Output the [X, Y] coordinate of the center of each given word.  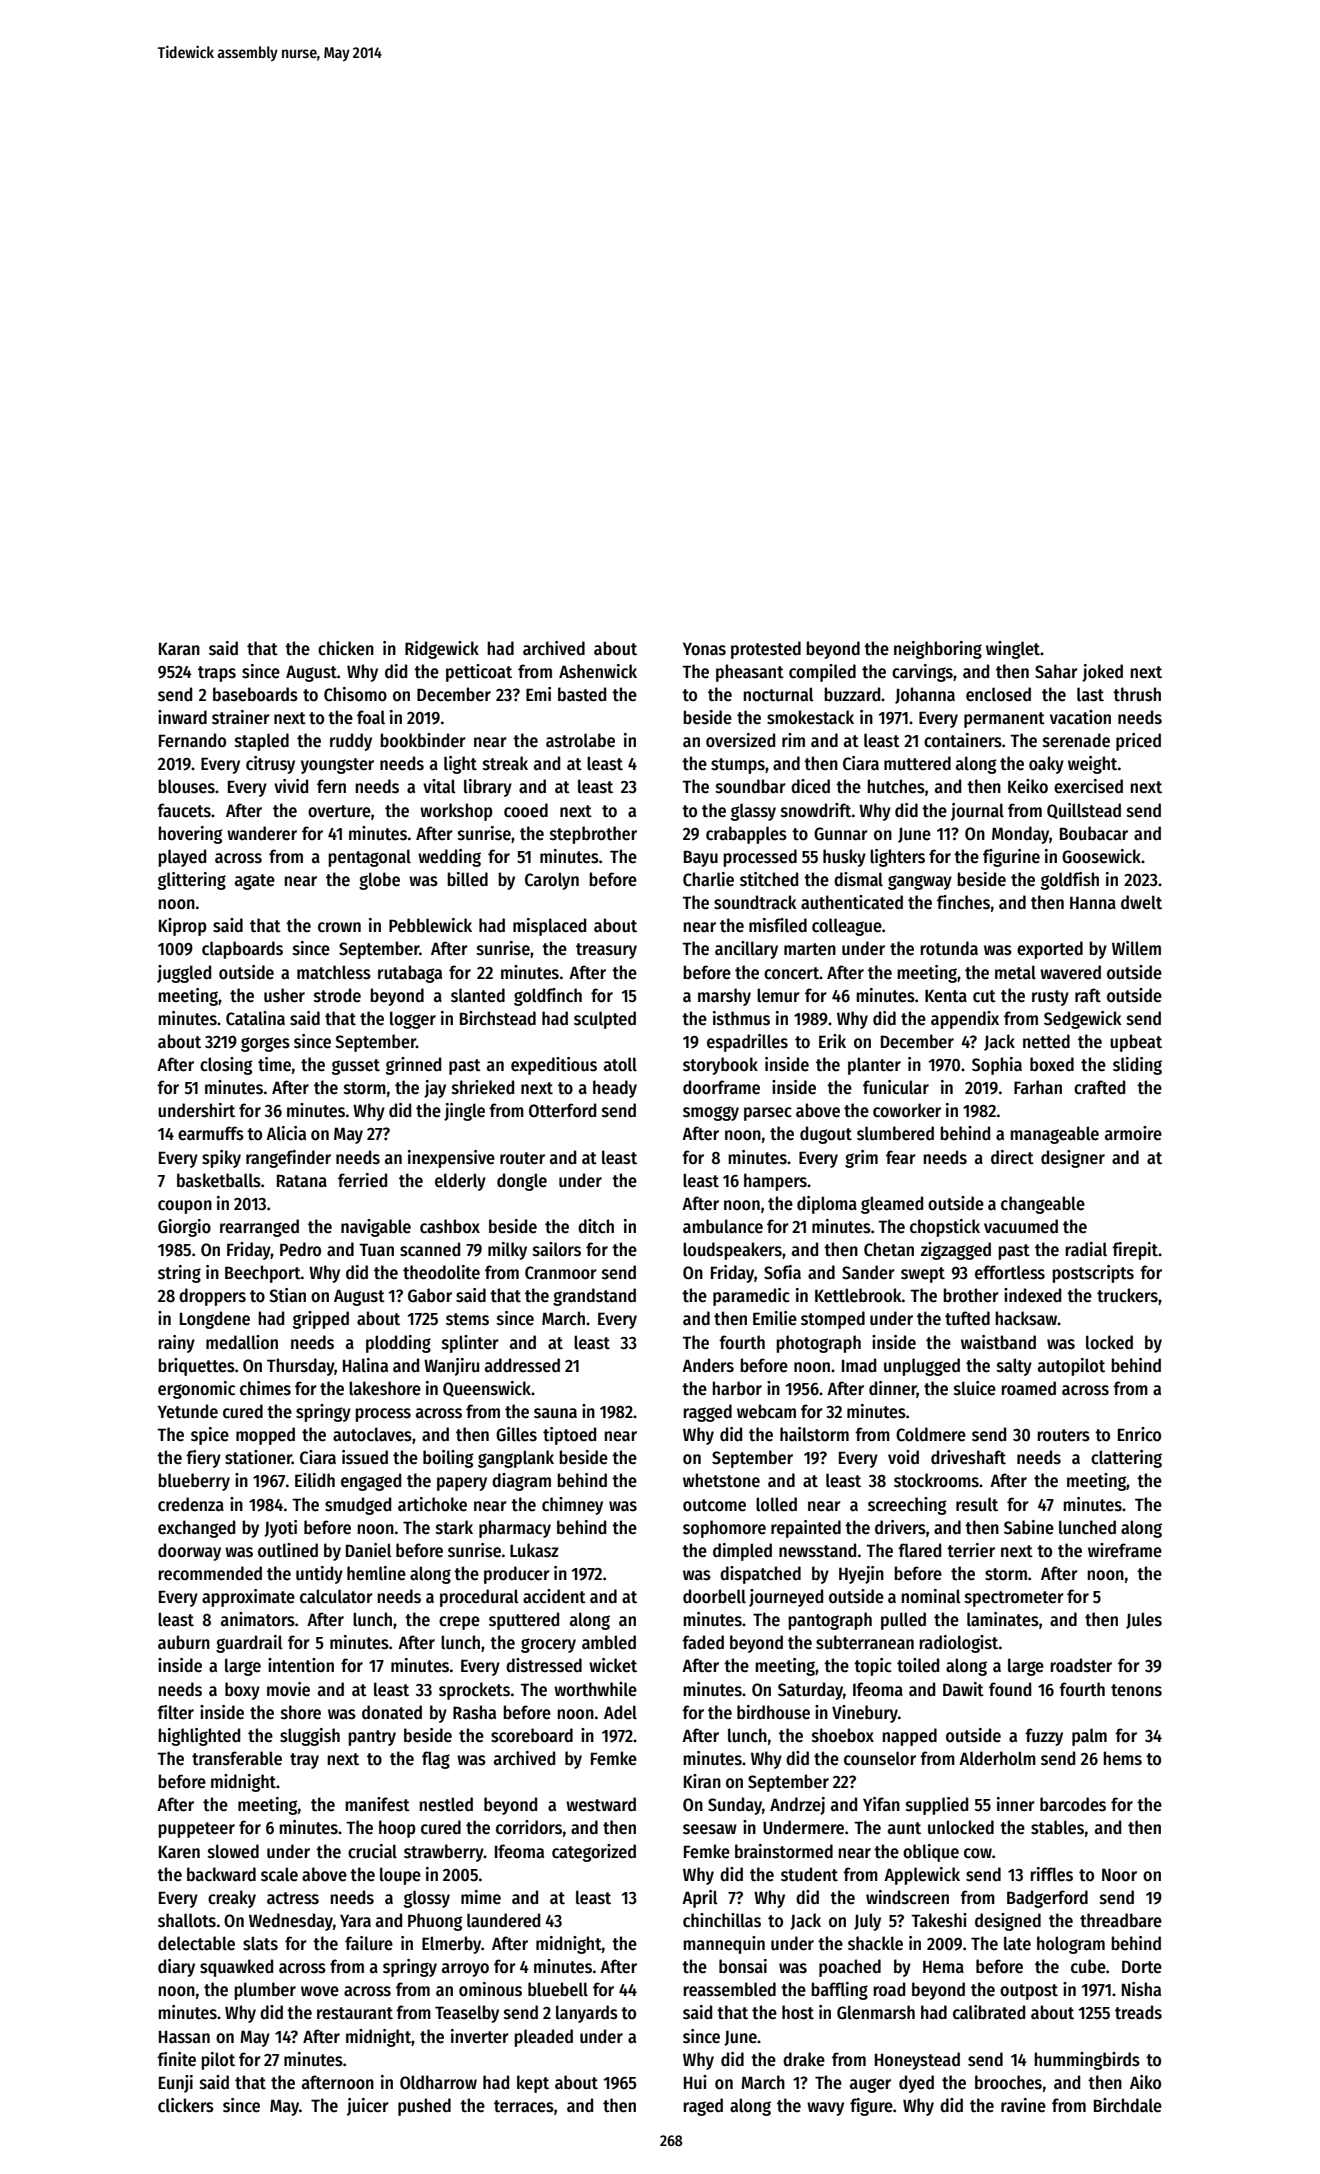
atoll [620, 1064]
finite [176, 2059]
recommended [210, 1573]
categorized [594, 1853]
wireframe [1125, 1550]
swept [923, 1275]
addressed [522, 1365]
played [182, 858]
